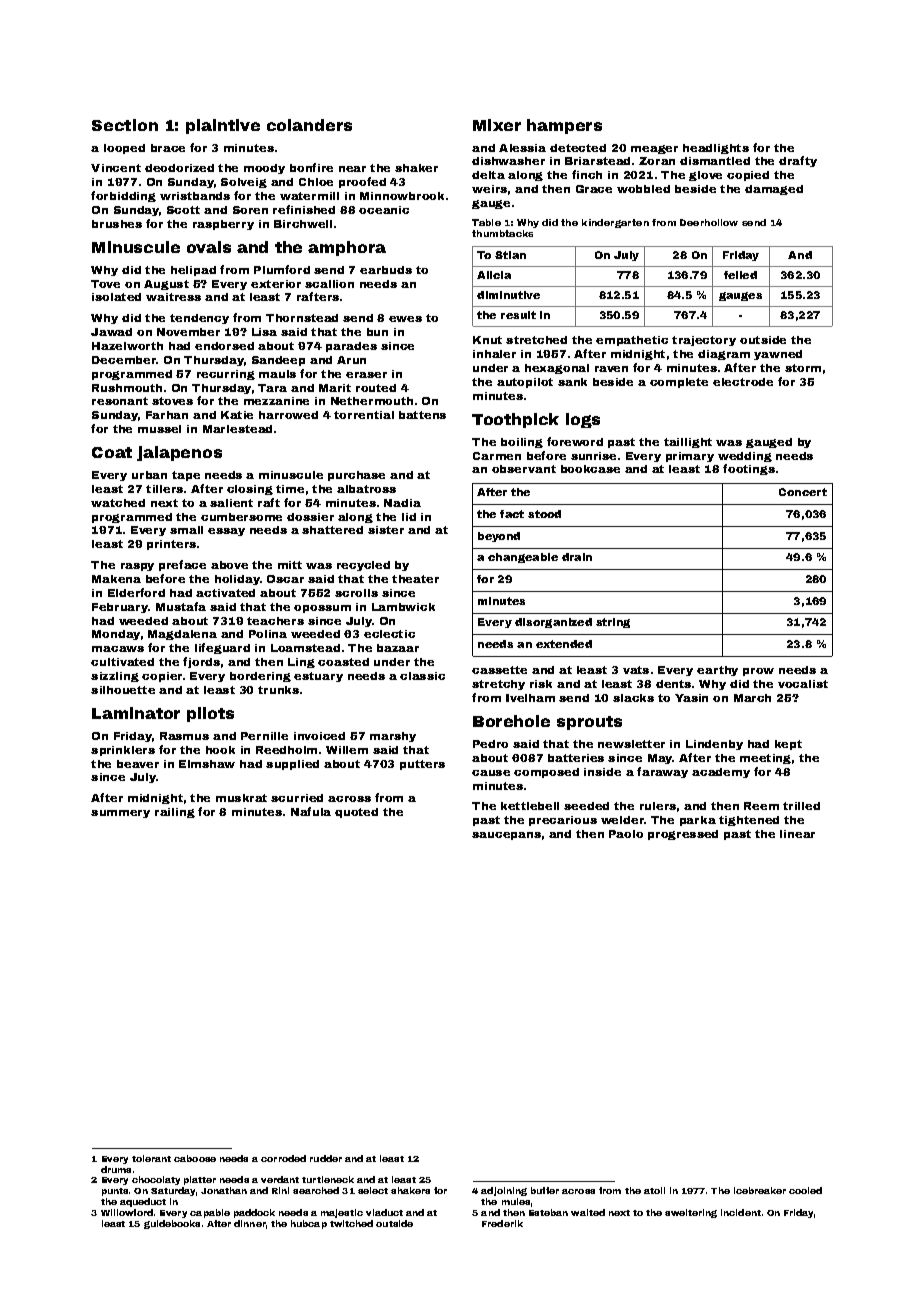  I want to click on colanders, so click(309, 125).
